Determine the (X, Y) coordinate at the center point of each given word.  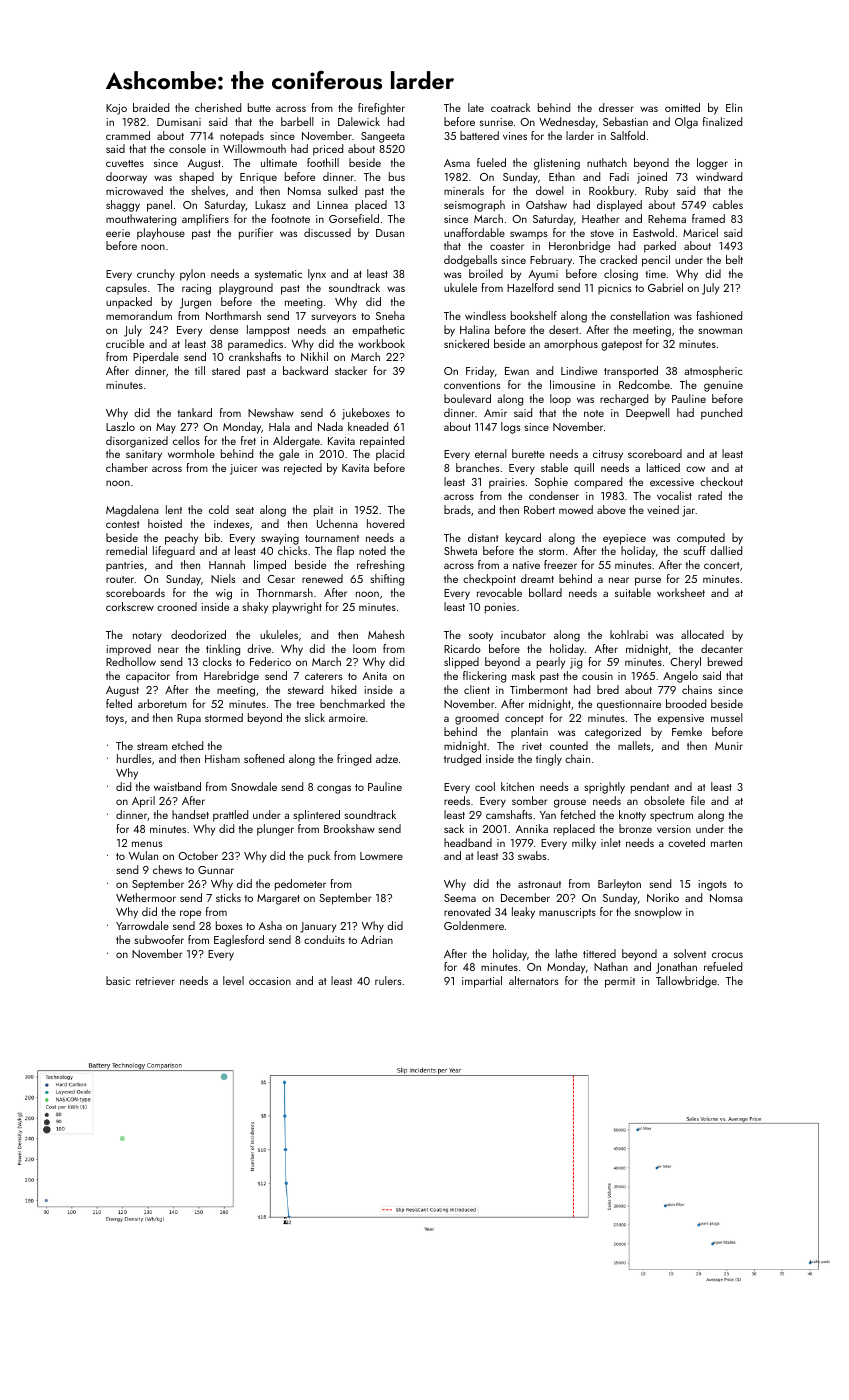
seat (245, 510)
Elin (734, 107)
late (476, 107)
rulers (388, 980)
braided (151, 107)
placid (390, 455)
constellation (639, 315)
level (233, 980)
